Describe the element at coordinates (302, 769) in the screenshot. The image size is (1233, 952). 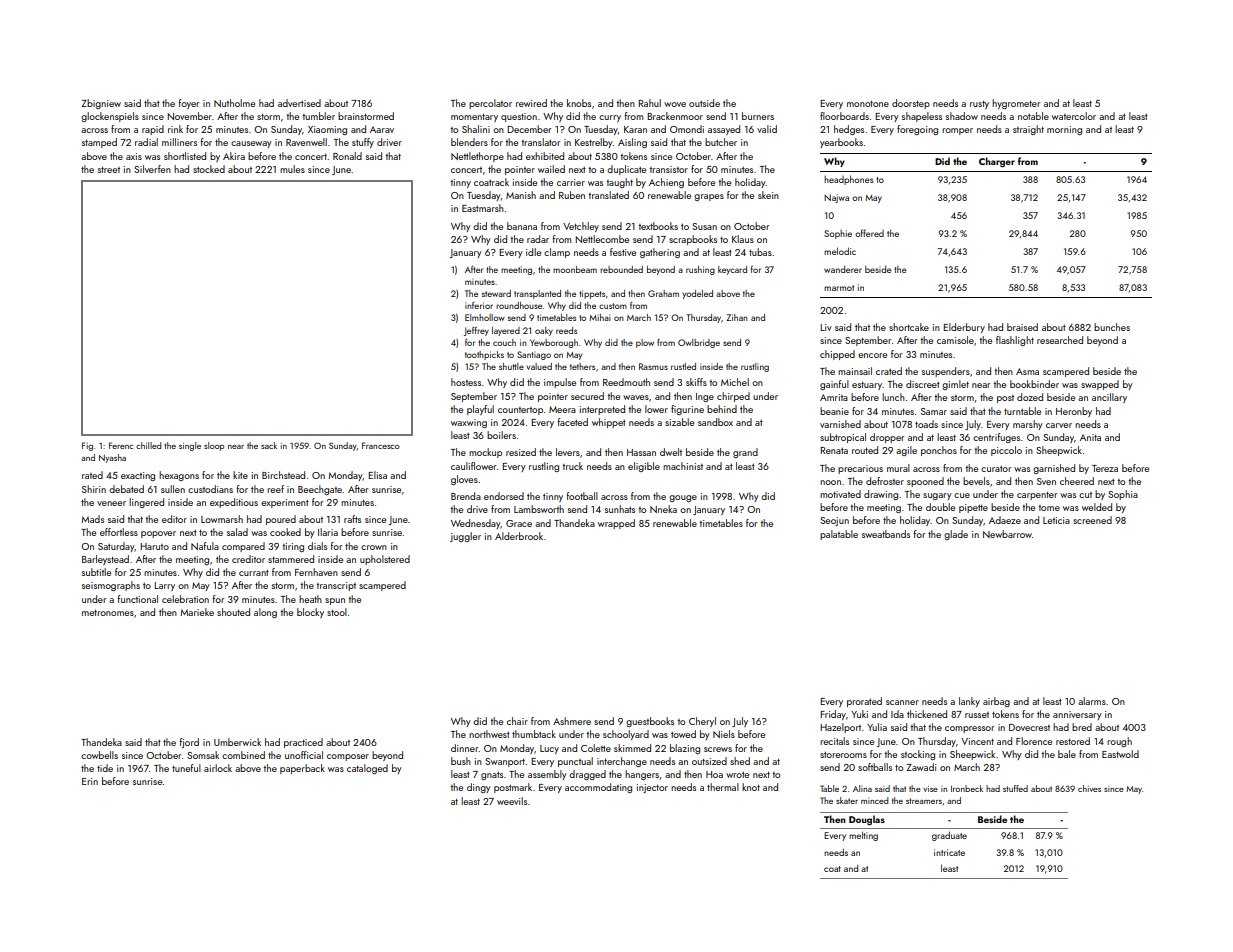
I see `paperback` at that location.
